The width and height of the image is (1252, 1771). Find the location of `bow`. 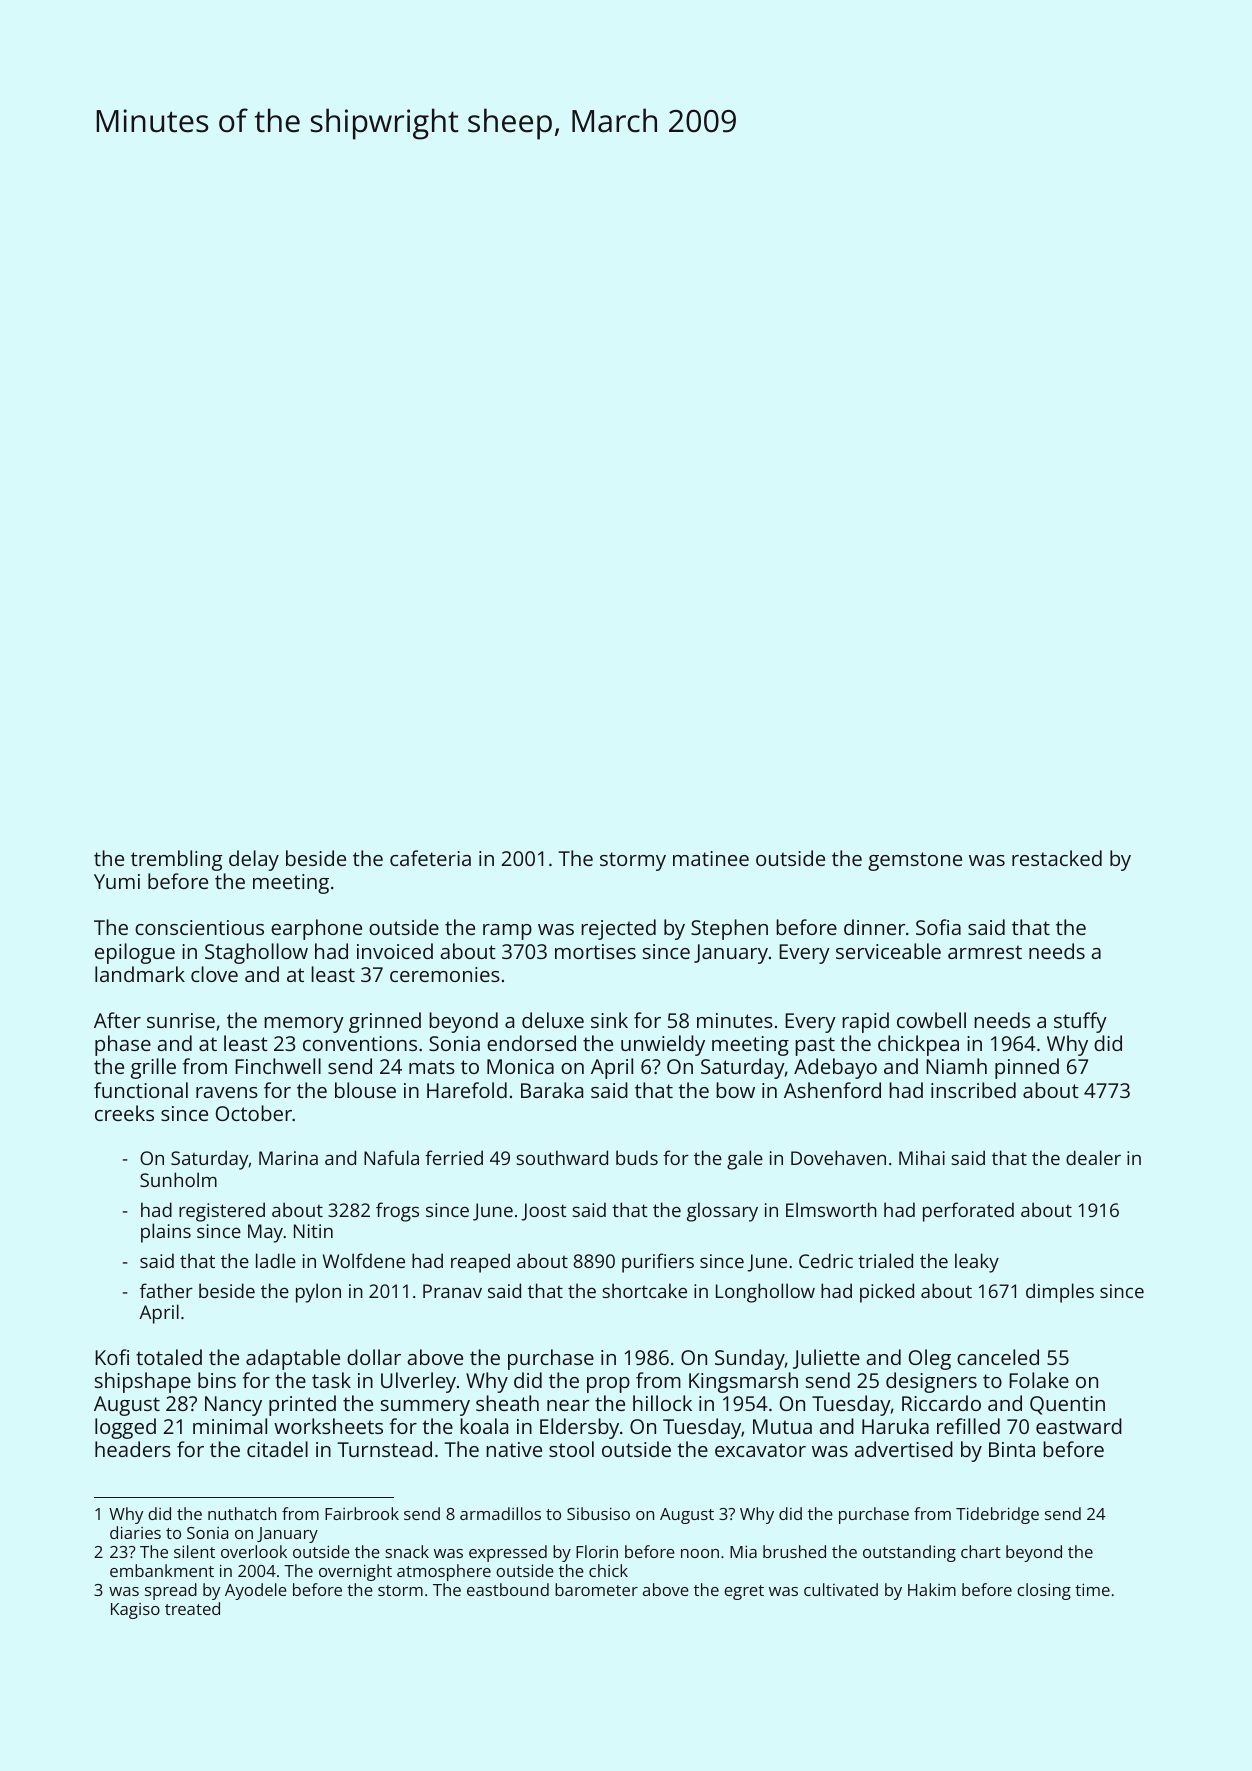

bow is located at coordinates (735, 1090).
